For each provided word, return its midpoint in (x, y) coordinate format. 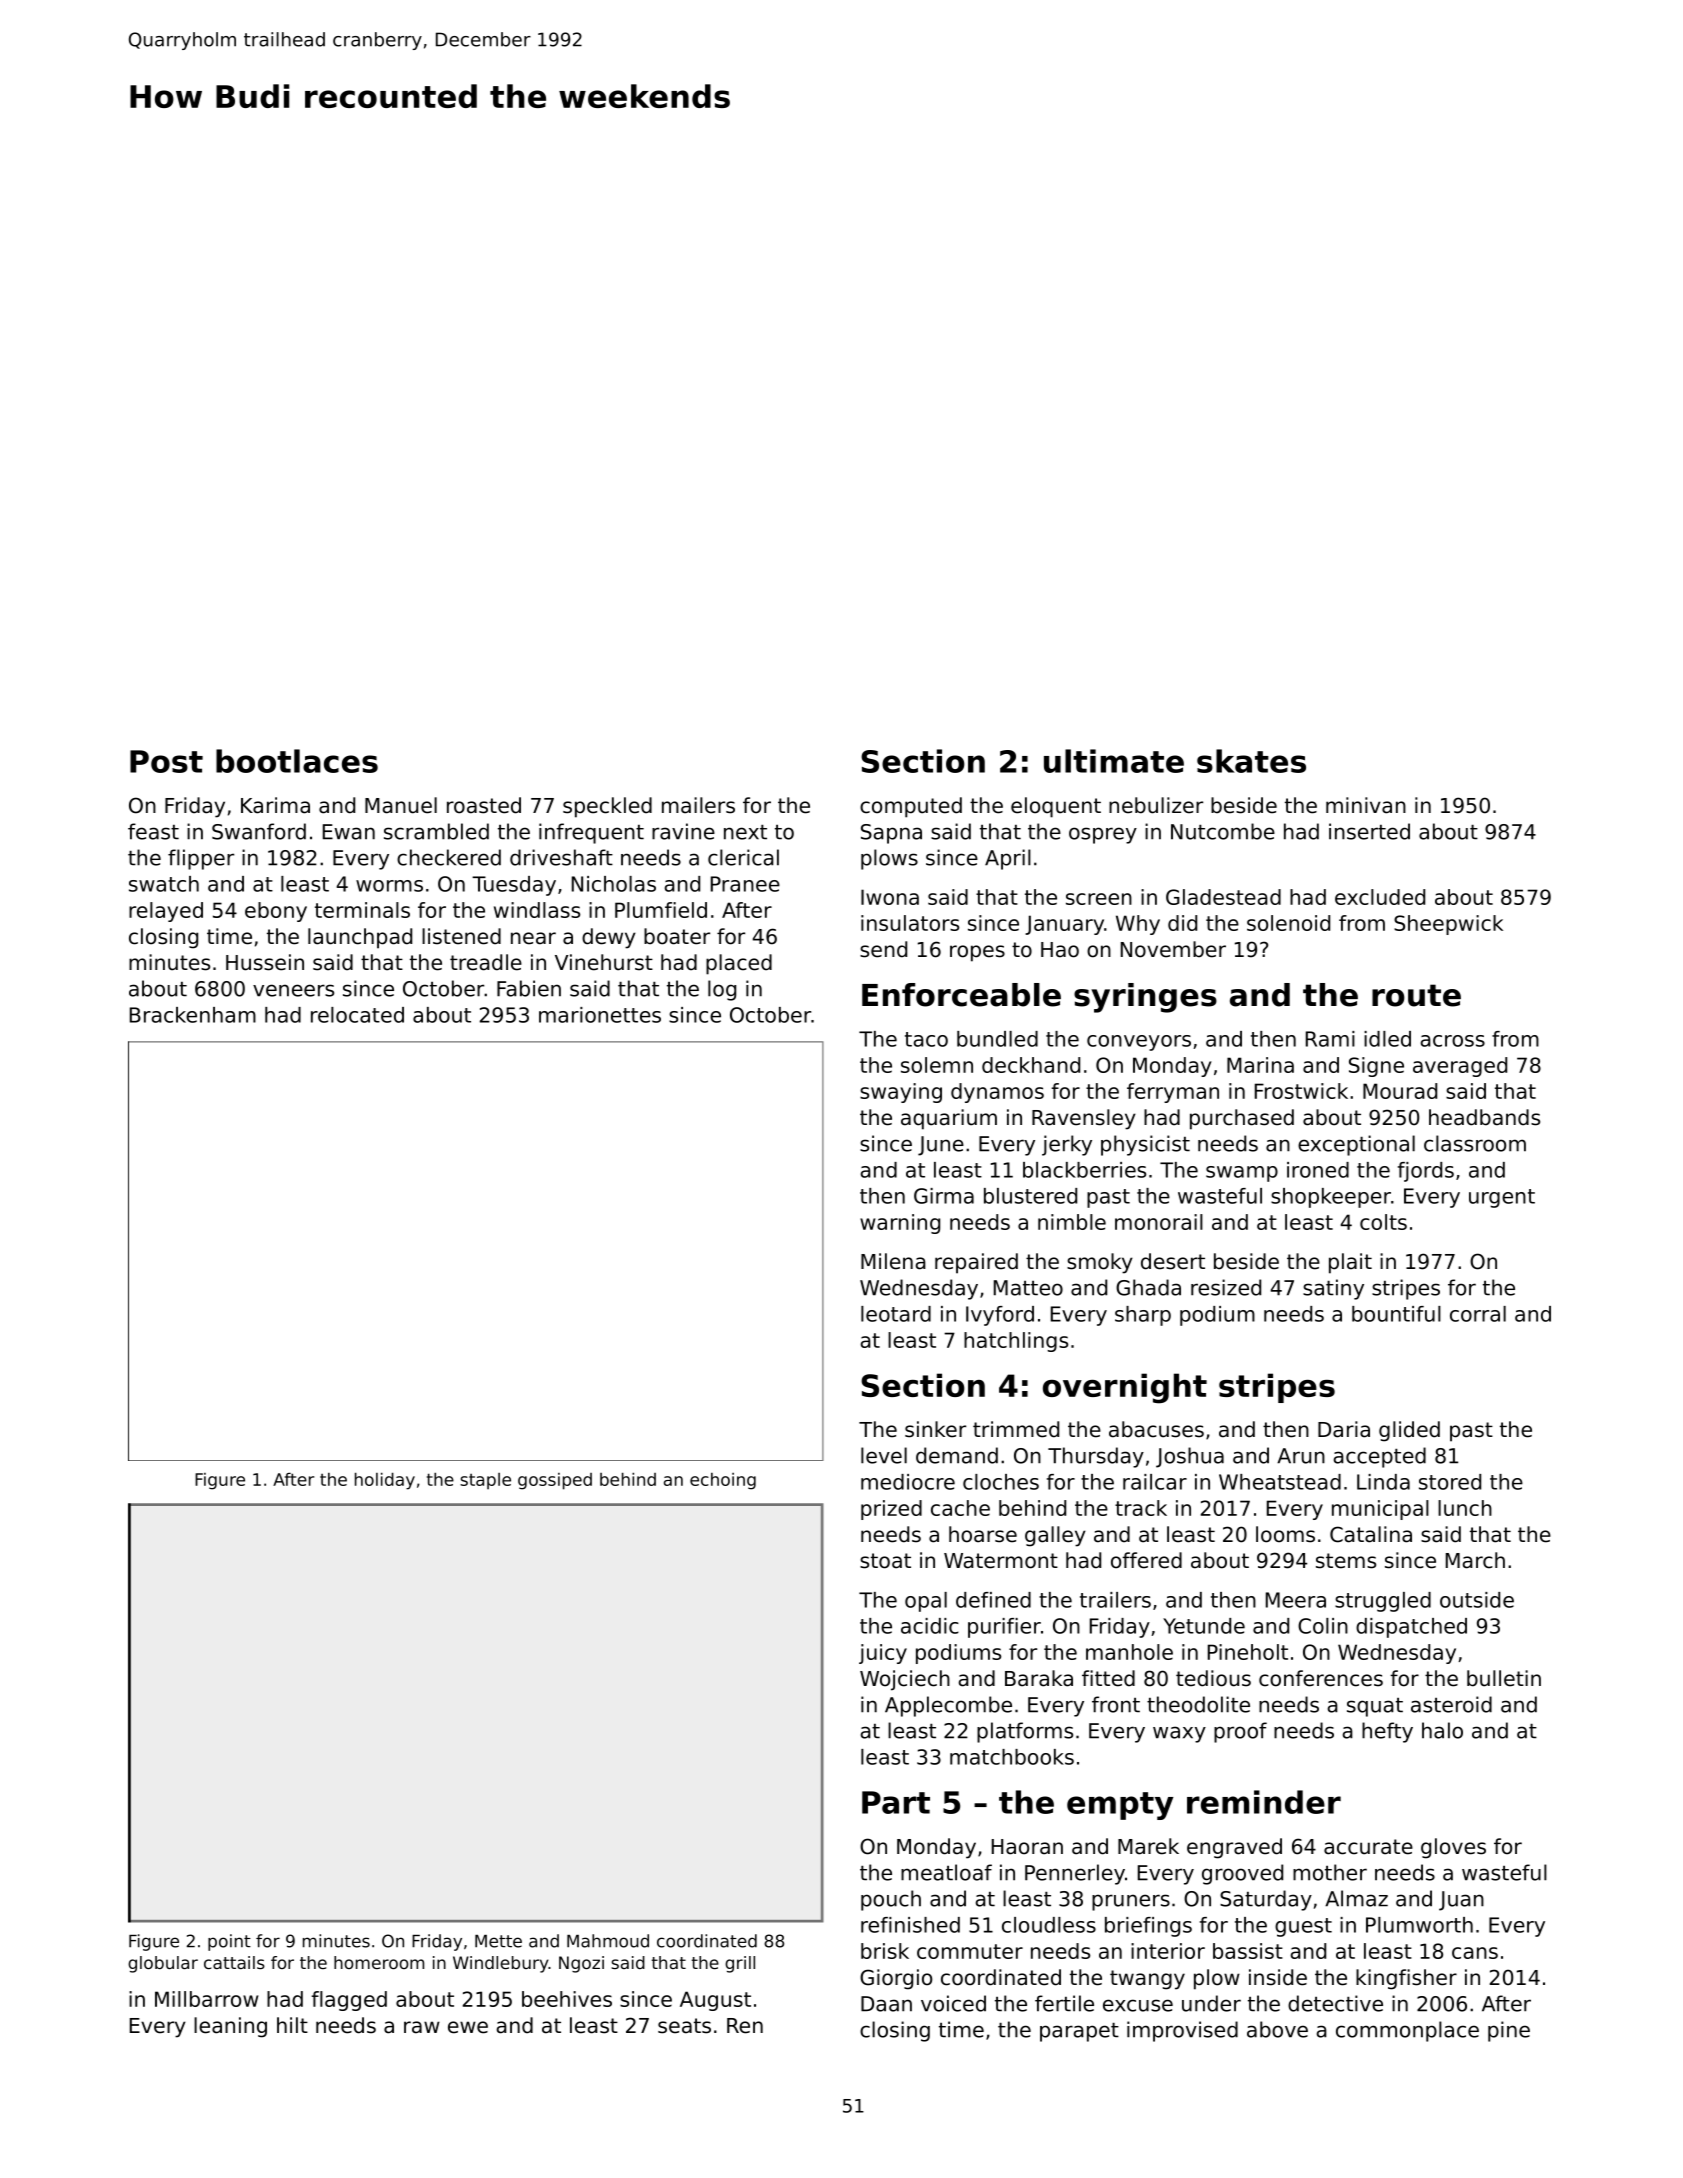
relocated (357, 1015)
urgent (1502, 1198)
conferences (1321, 1678)
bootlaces (297, 761)
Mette (498, 1941)
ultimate (1114, 761)
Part (896, 1802)
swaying (901, 1093)
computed (911, 807)
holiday (385, 1481)
